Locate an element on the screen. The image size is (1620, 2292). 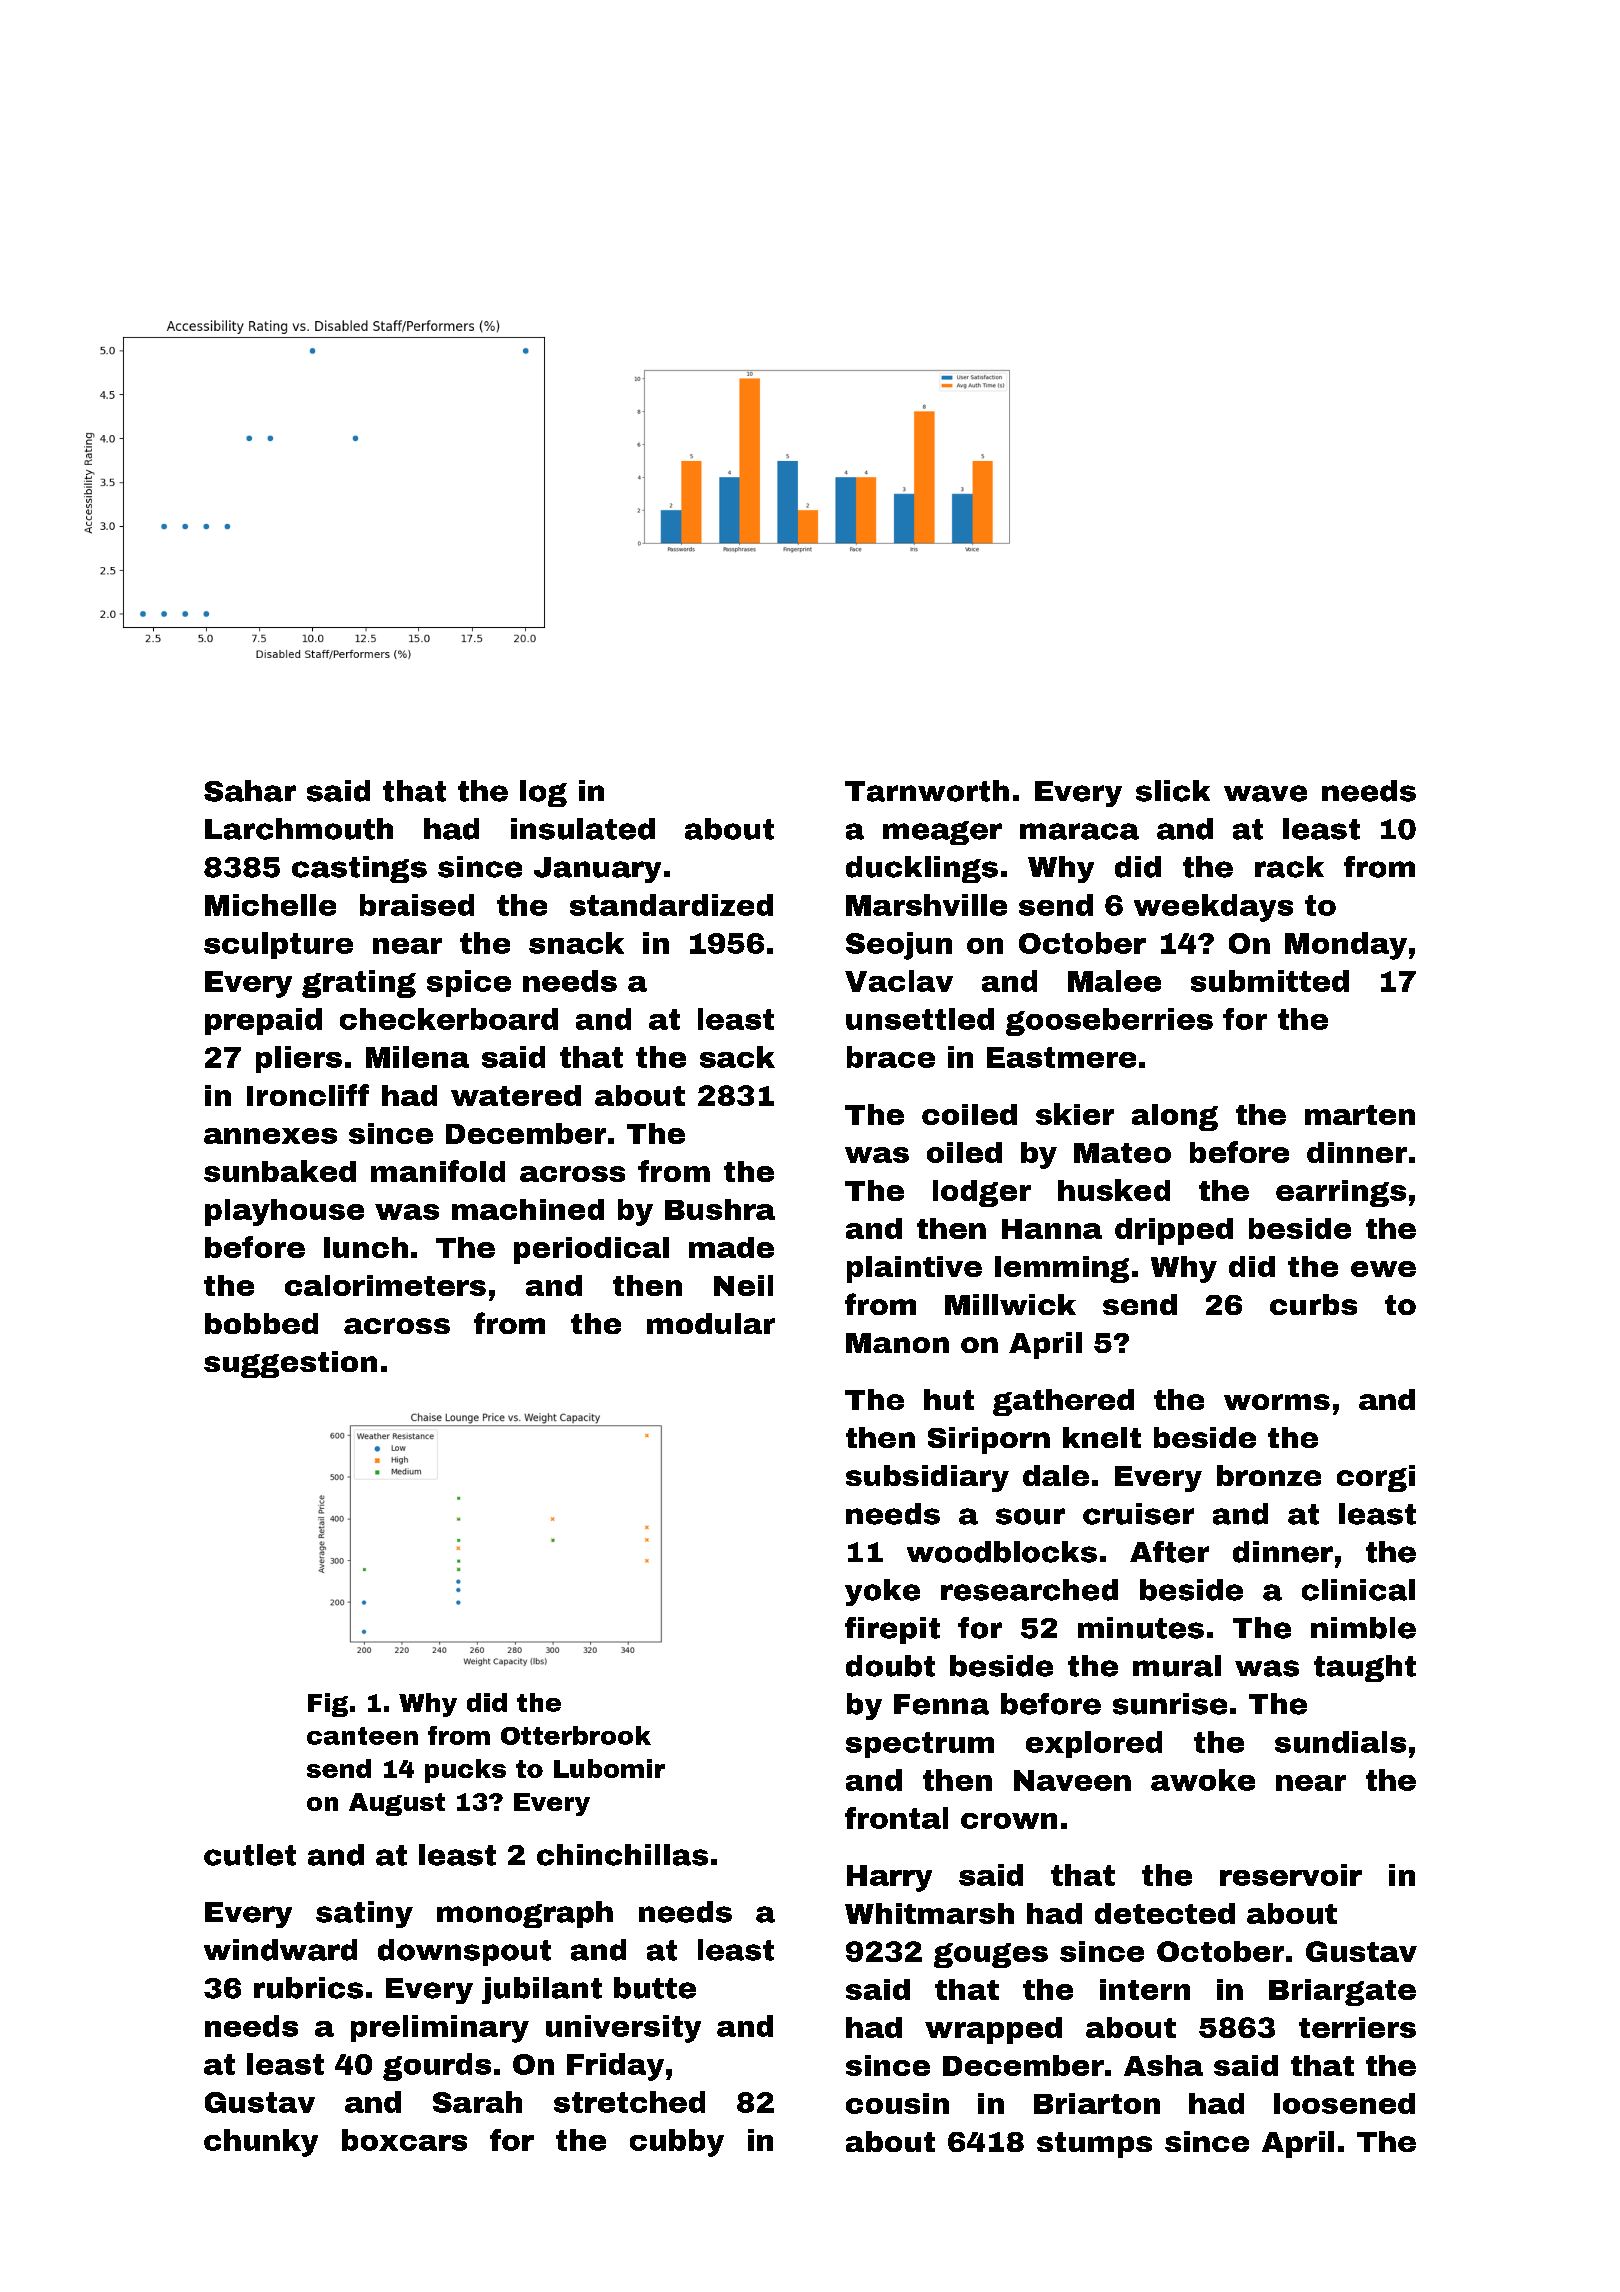
canteen is located at coordinates (362, 1736).
